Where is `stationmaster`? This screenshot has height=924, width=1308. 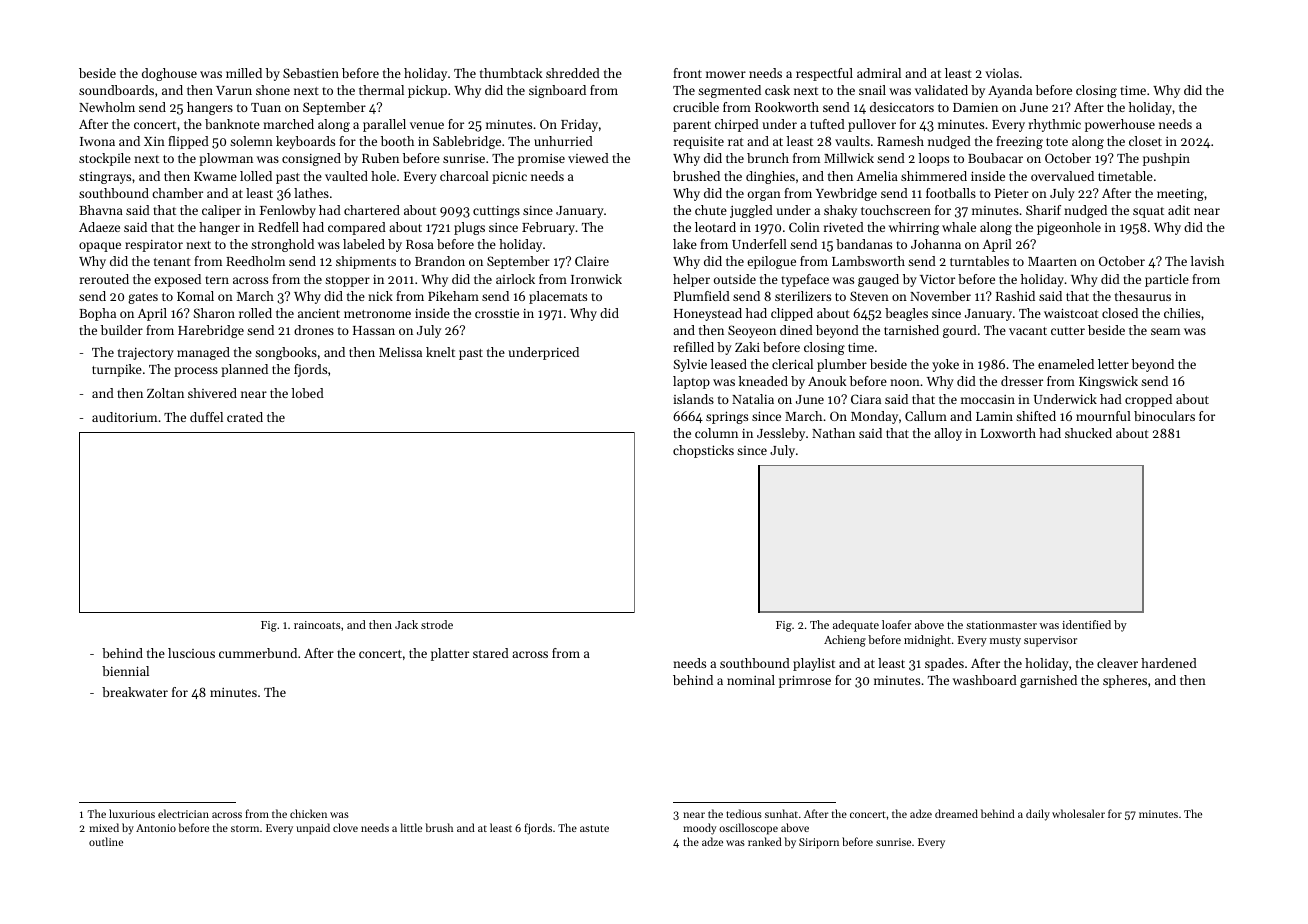 stationmaster is located at coordinates (1001, 625).
